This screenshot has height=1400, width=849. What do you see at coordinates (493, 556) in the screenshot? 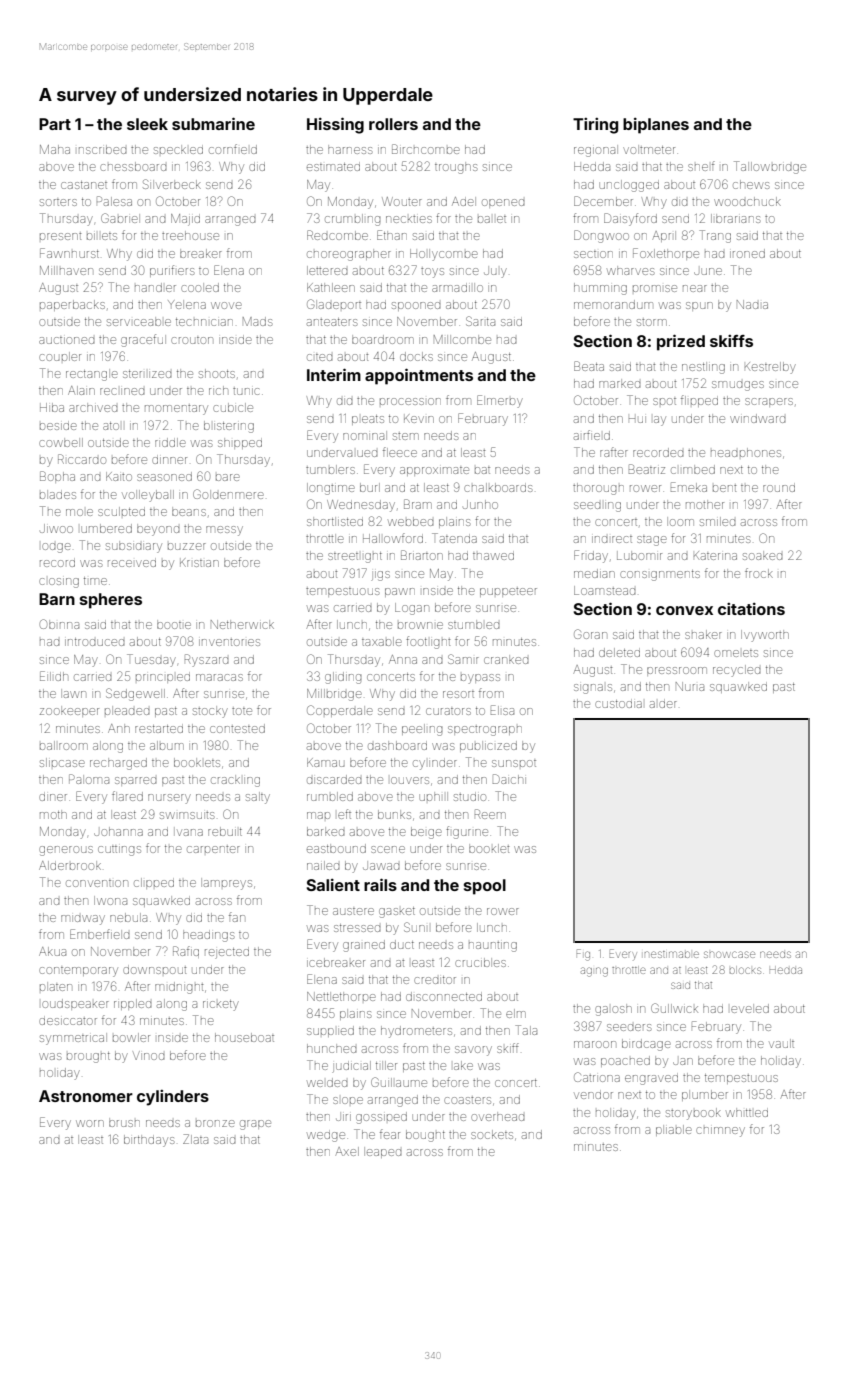
I see `thawed` at bounding box center [493, 556].
